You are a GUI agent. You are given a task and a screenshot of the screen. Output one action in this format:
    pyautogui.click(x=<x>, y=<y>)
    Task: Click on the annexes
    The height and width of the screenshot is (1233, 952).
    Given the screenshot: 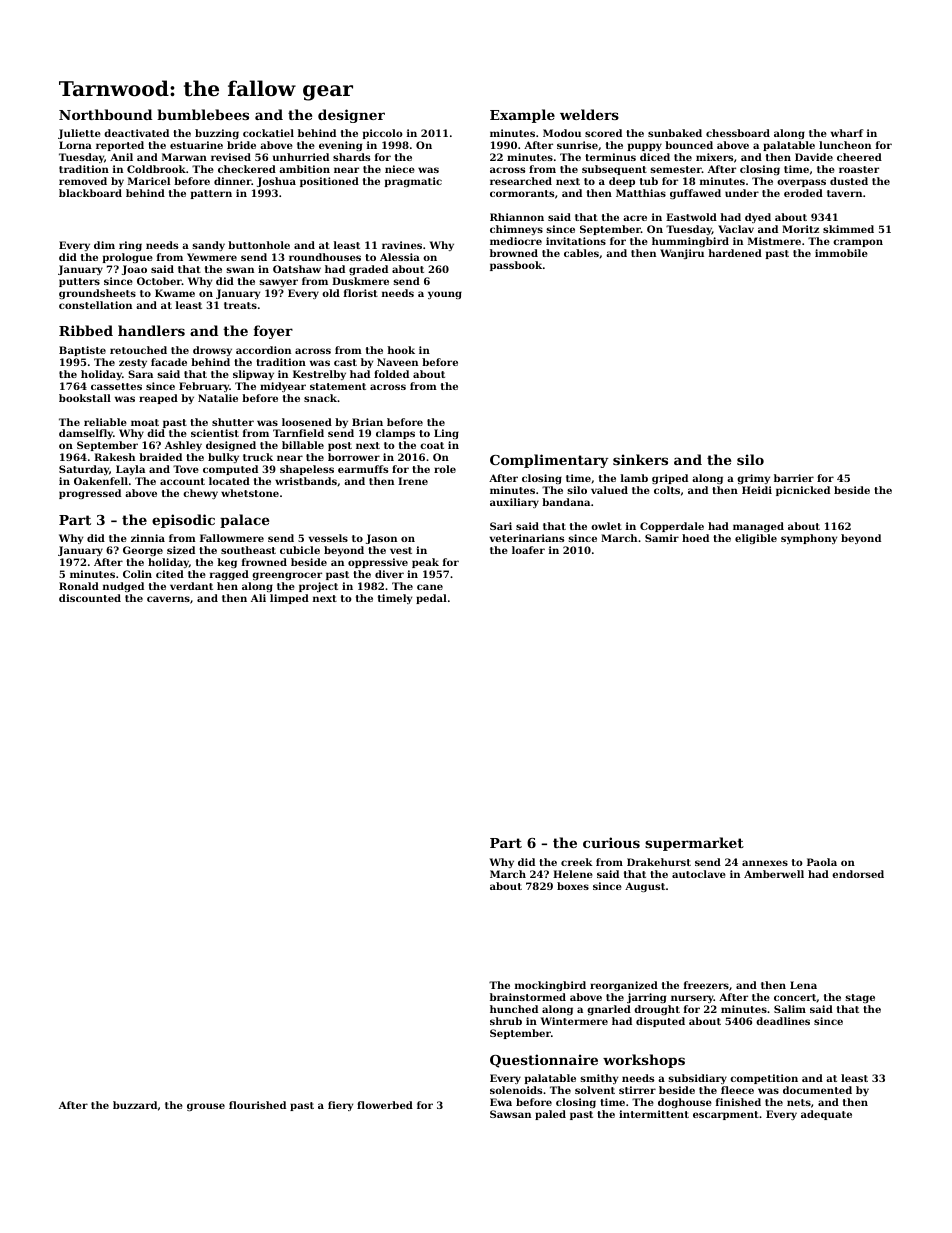 What is the action you would take?
    pyautogui.click(x=765, y=863)
